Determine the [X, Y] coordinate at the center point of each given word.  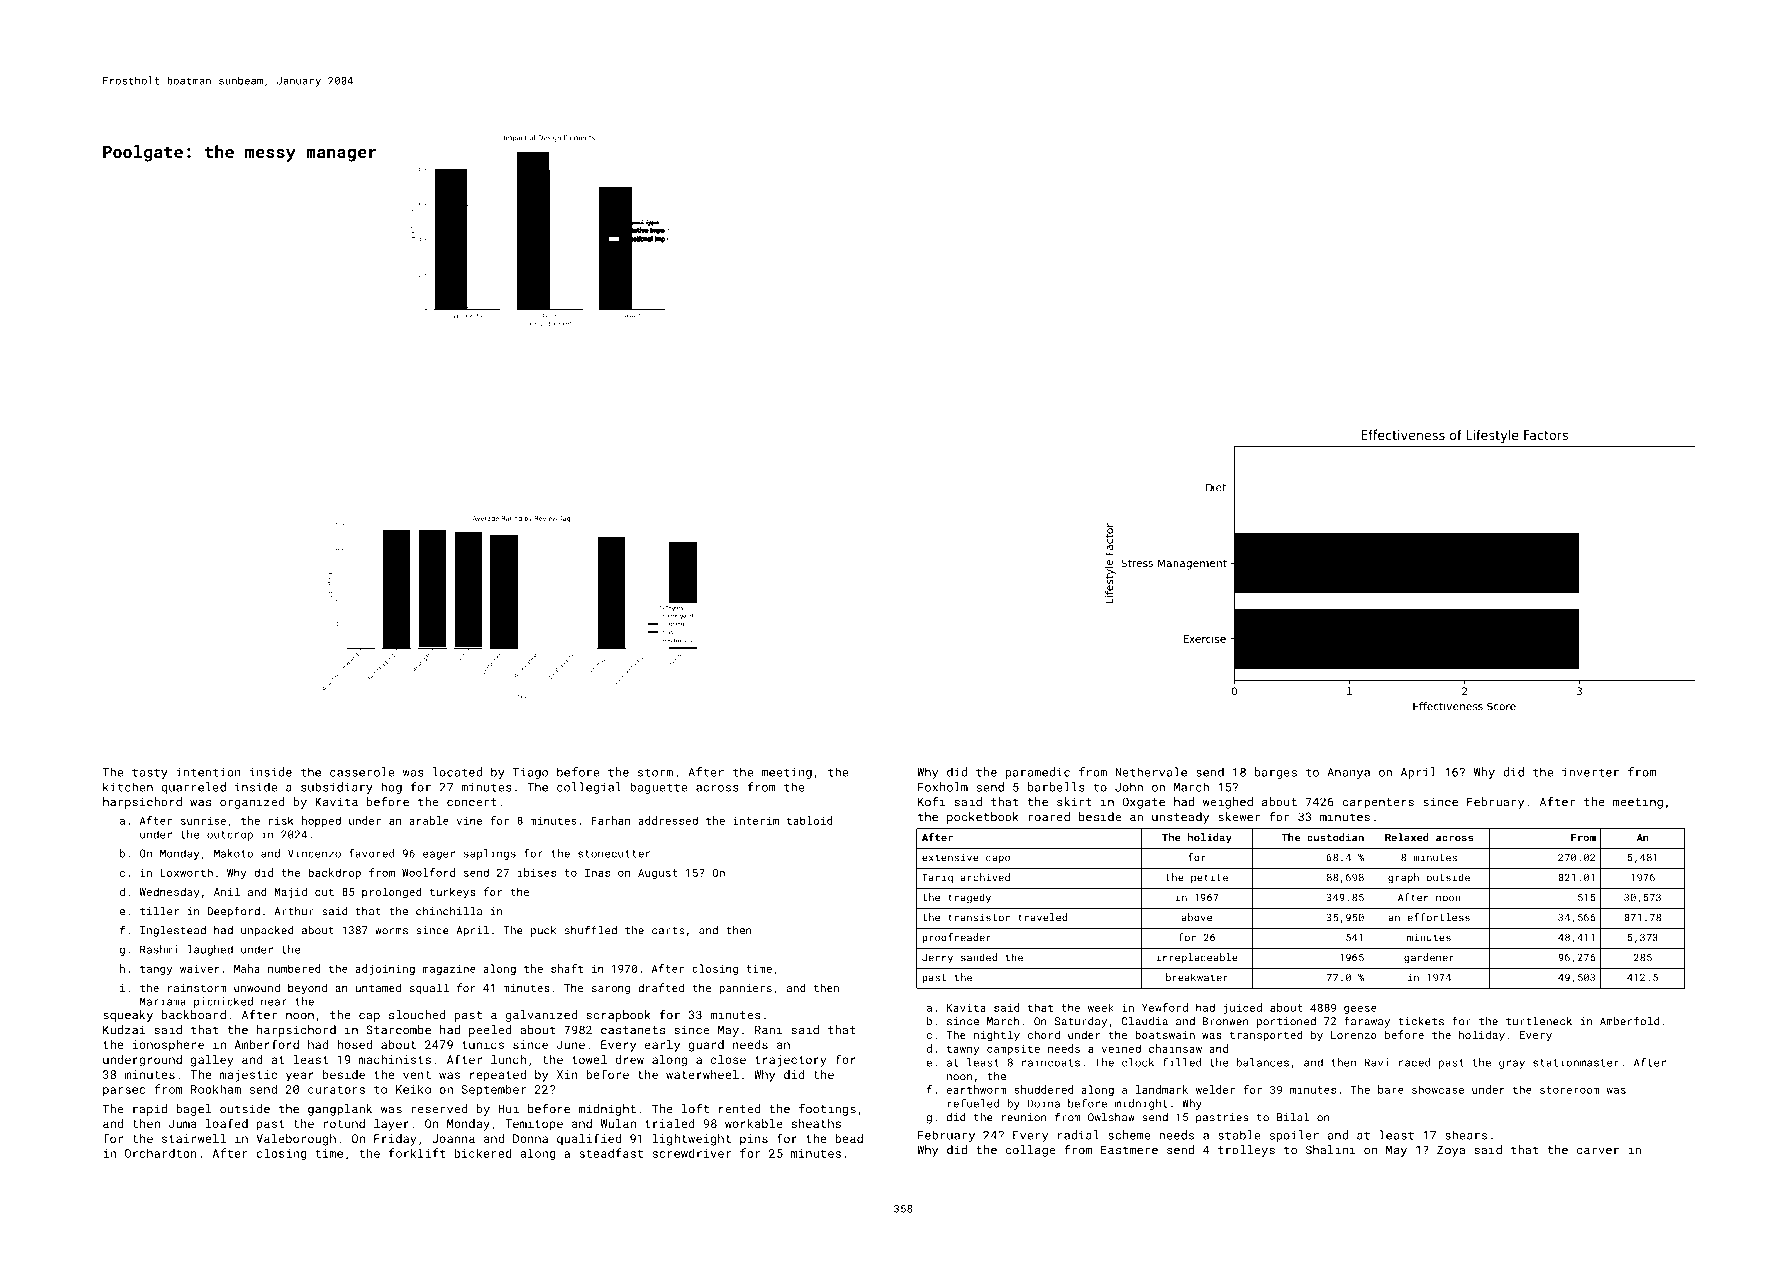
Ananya [1349, 773]
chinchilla [449, 911]
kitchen [128, 787]
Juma [183, 1123]
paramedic [1038, 773]
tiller [159, 911]
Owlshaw [1111, 1117]
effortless [1438, 917]
